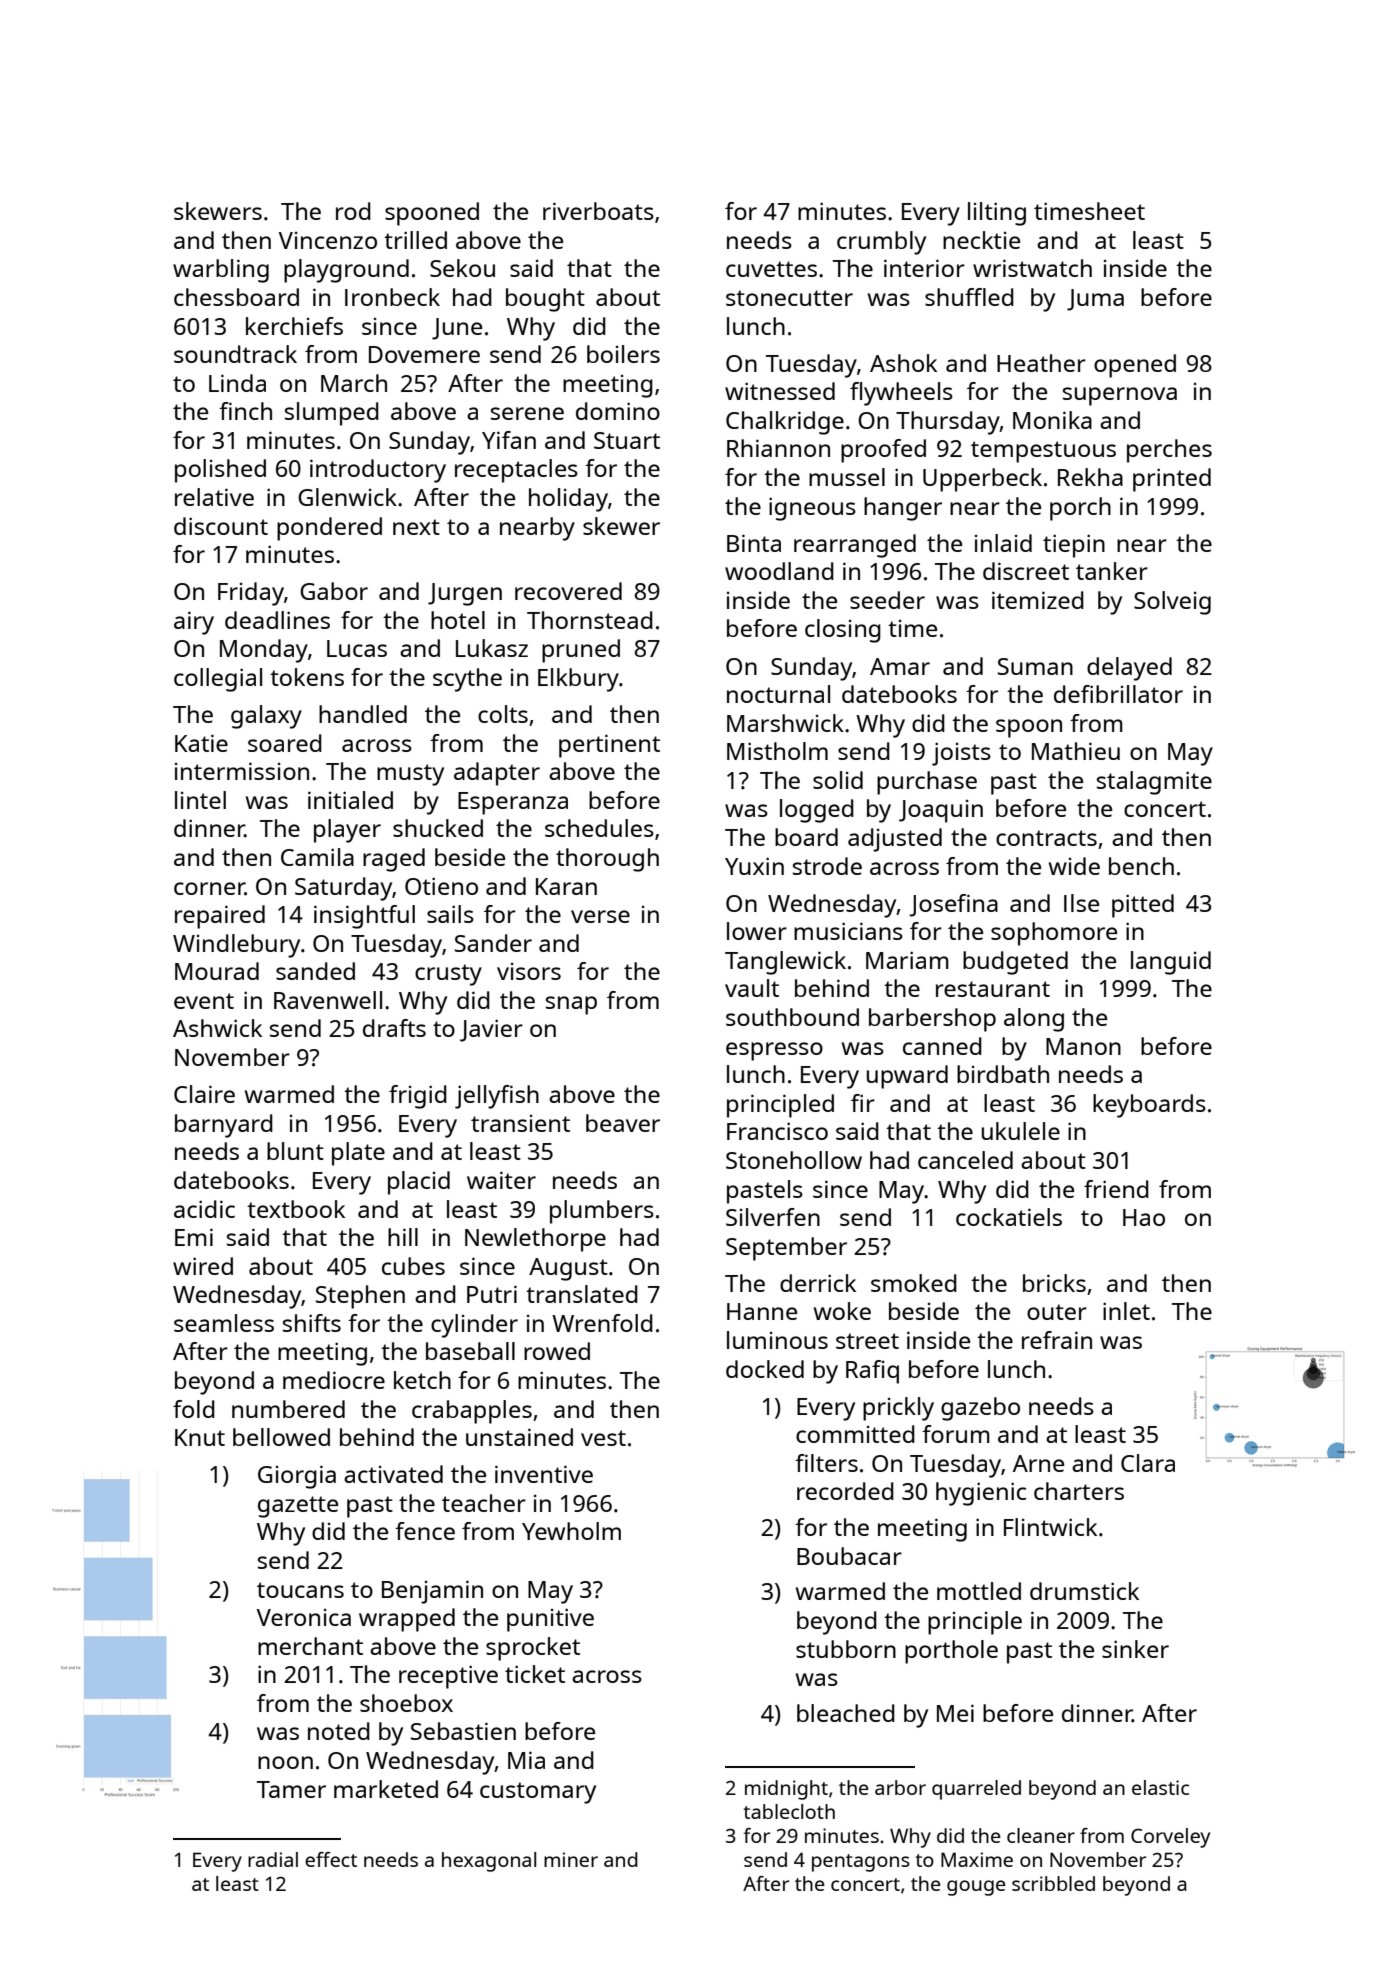  Describe the element at coordinates (415, 240) in the screenshot. I see `trilled` at that location.
